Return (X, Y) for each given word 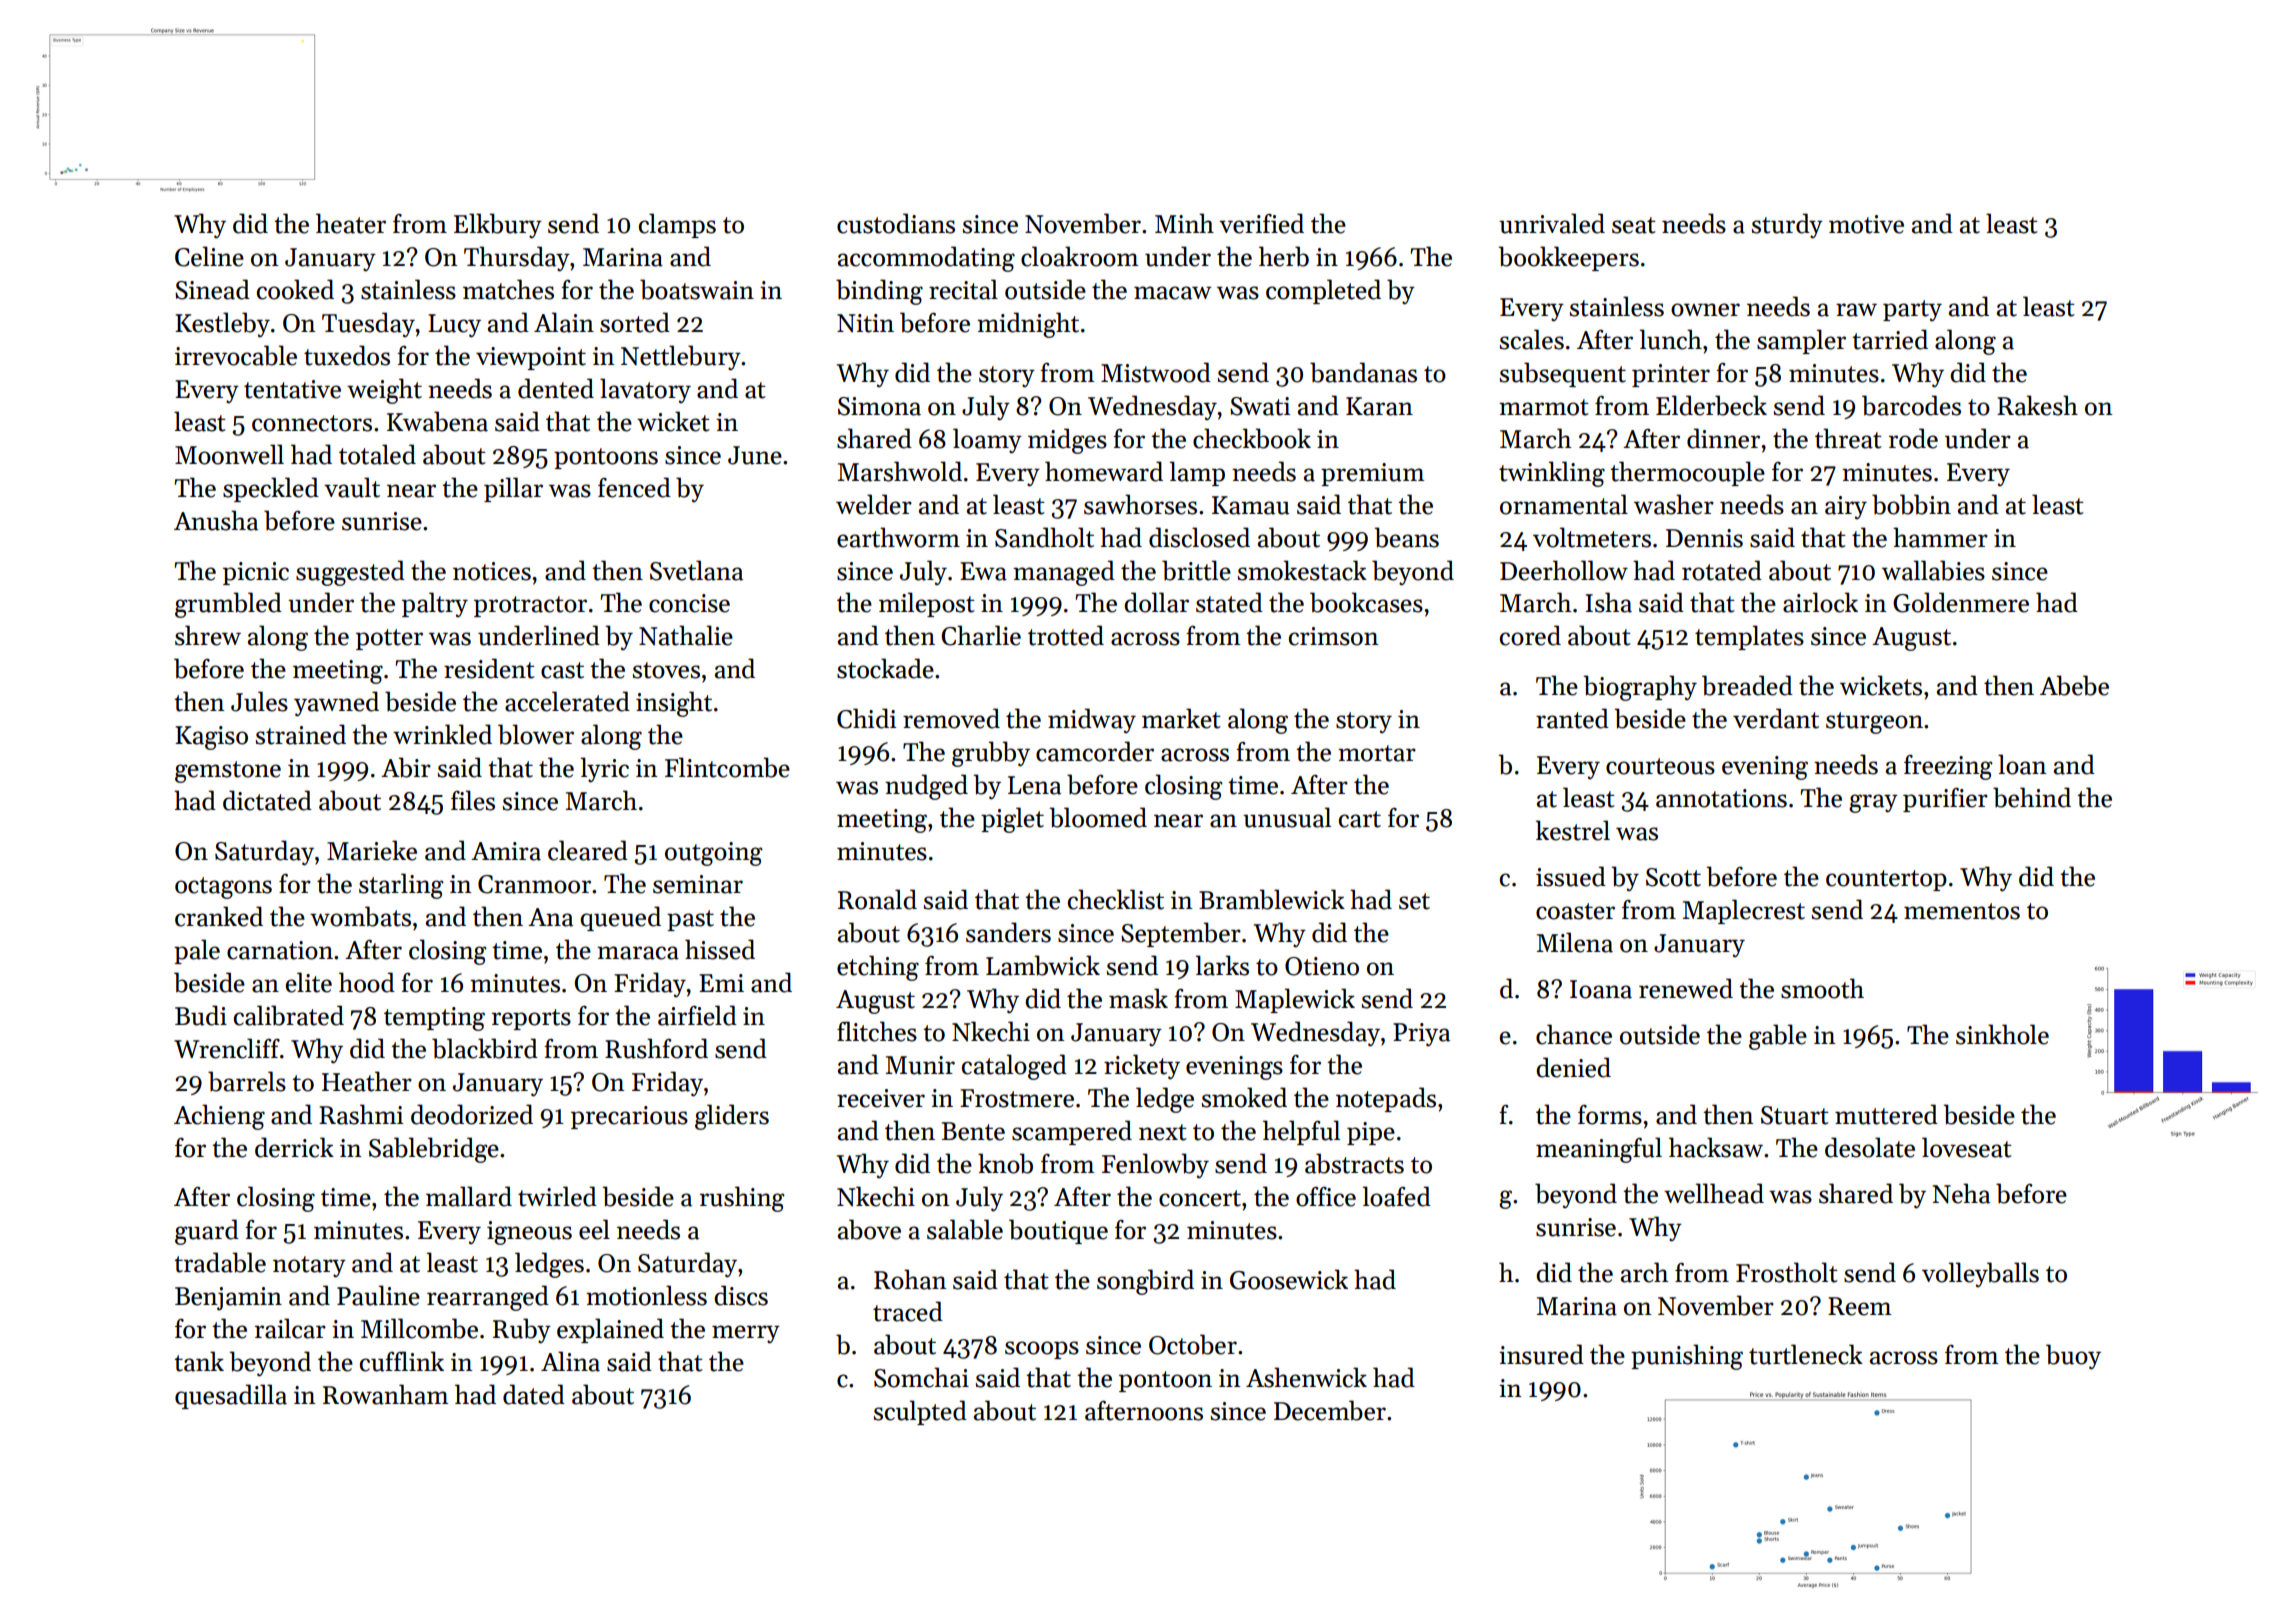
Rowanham (386, 1394)
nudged (926, 787)
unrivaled (1552, 223)
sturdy (1787, 226)
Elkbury (498, 226)
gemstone (228, 772)
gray (1873, 803)
